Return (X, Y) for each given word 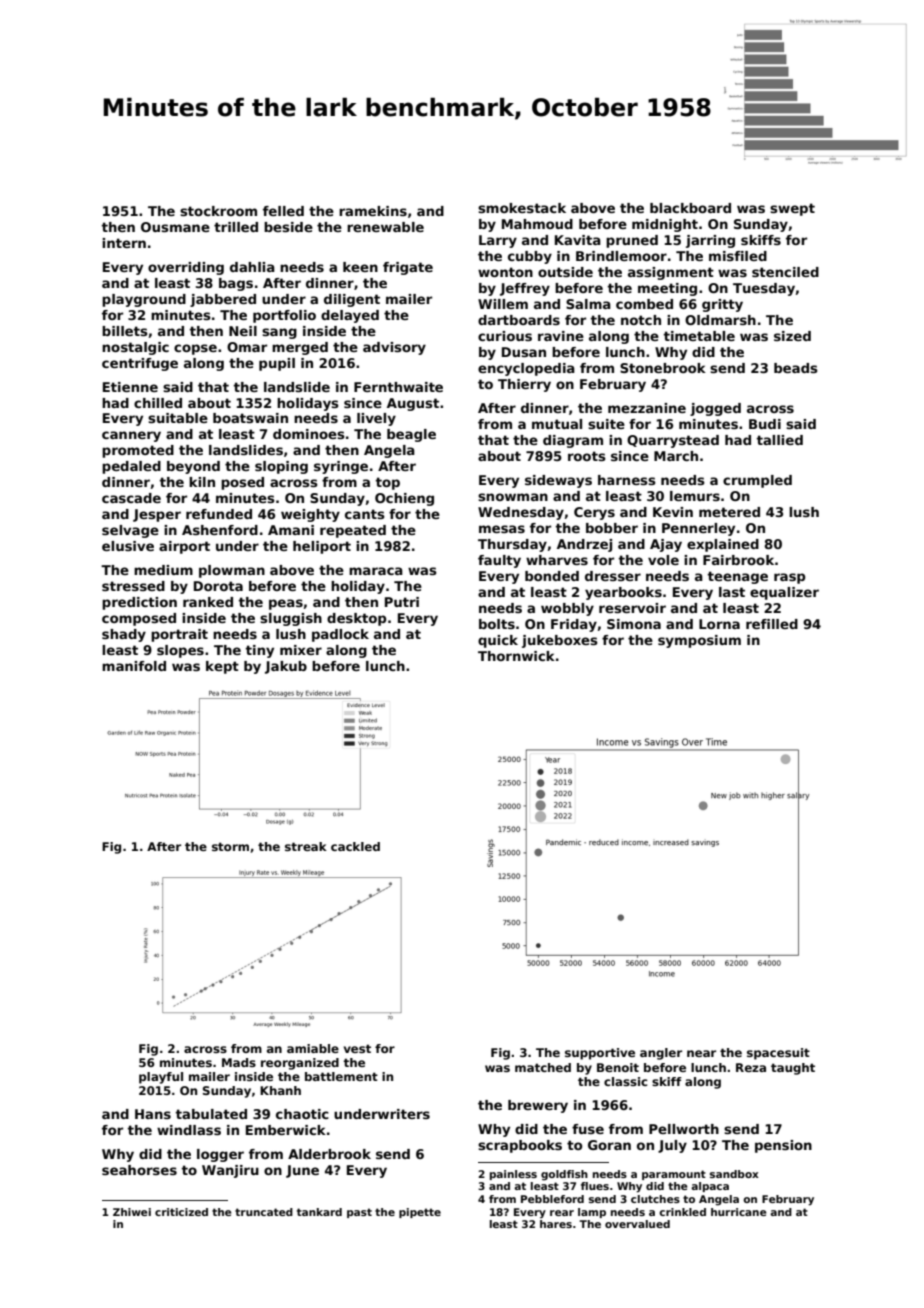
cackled (355, 846)
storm (230, 846)
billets (125, 331)
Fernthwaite (398, 387)
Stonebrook (663, 368)
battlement (341, 1076)
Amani (291, 530)
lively (376, 419)
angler (661, 1054)
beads (796, 368)
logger (220, 1155)
